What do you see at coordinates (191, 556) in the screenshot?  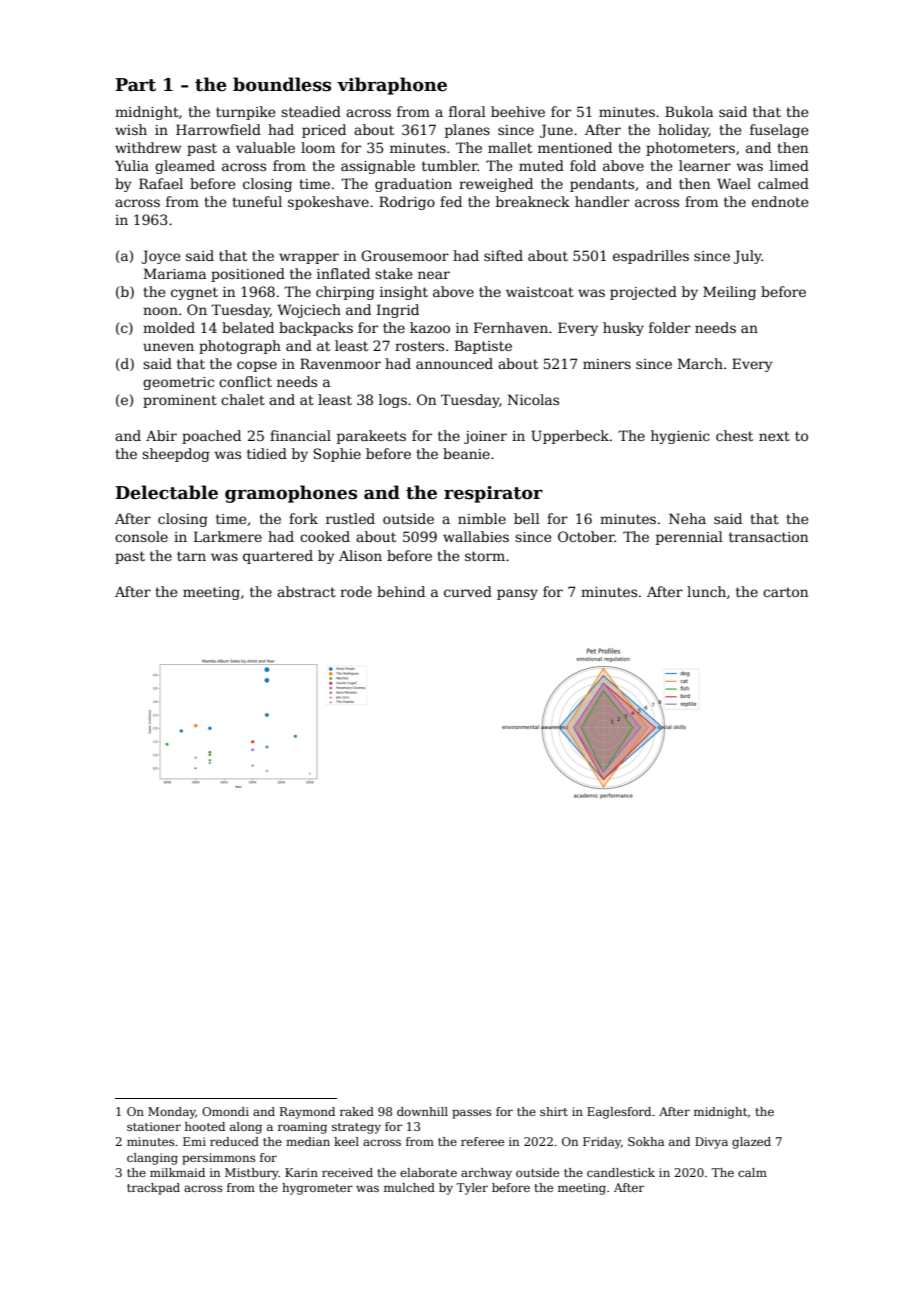 I see `tarn` at bounding box center [191, 556].
